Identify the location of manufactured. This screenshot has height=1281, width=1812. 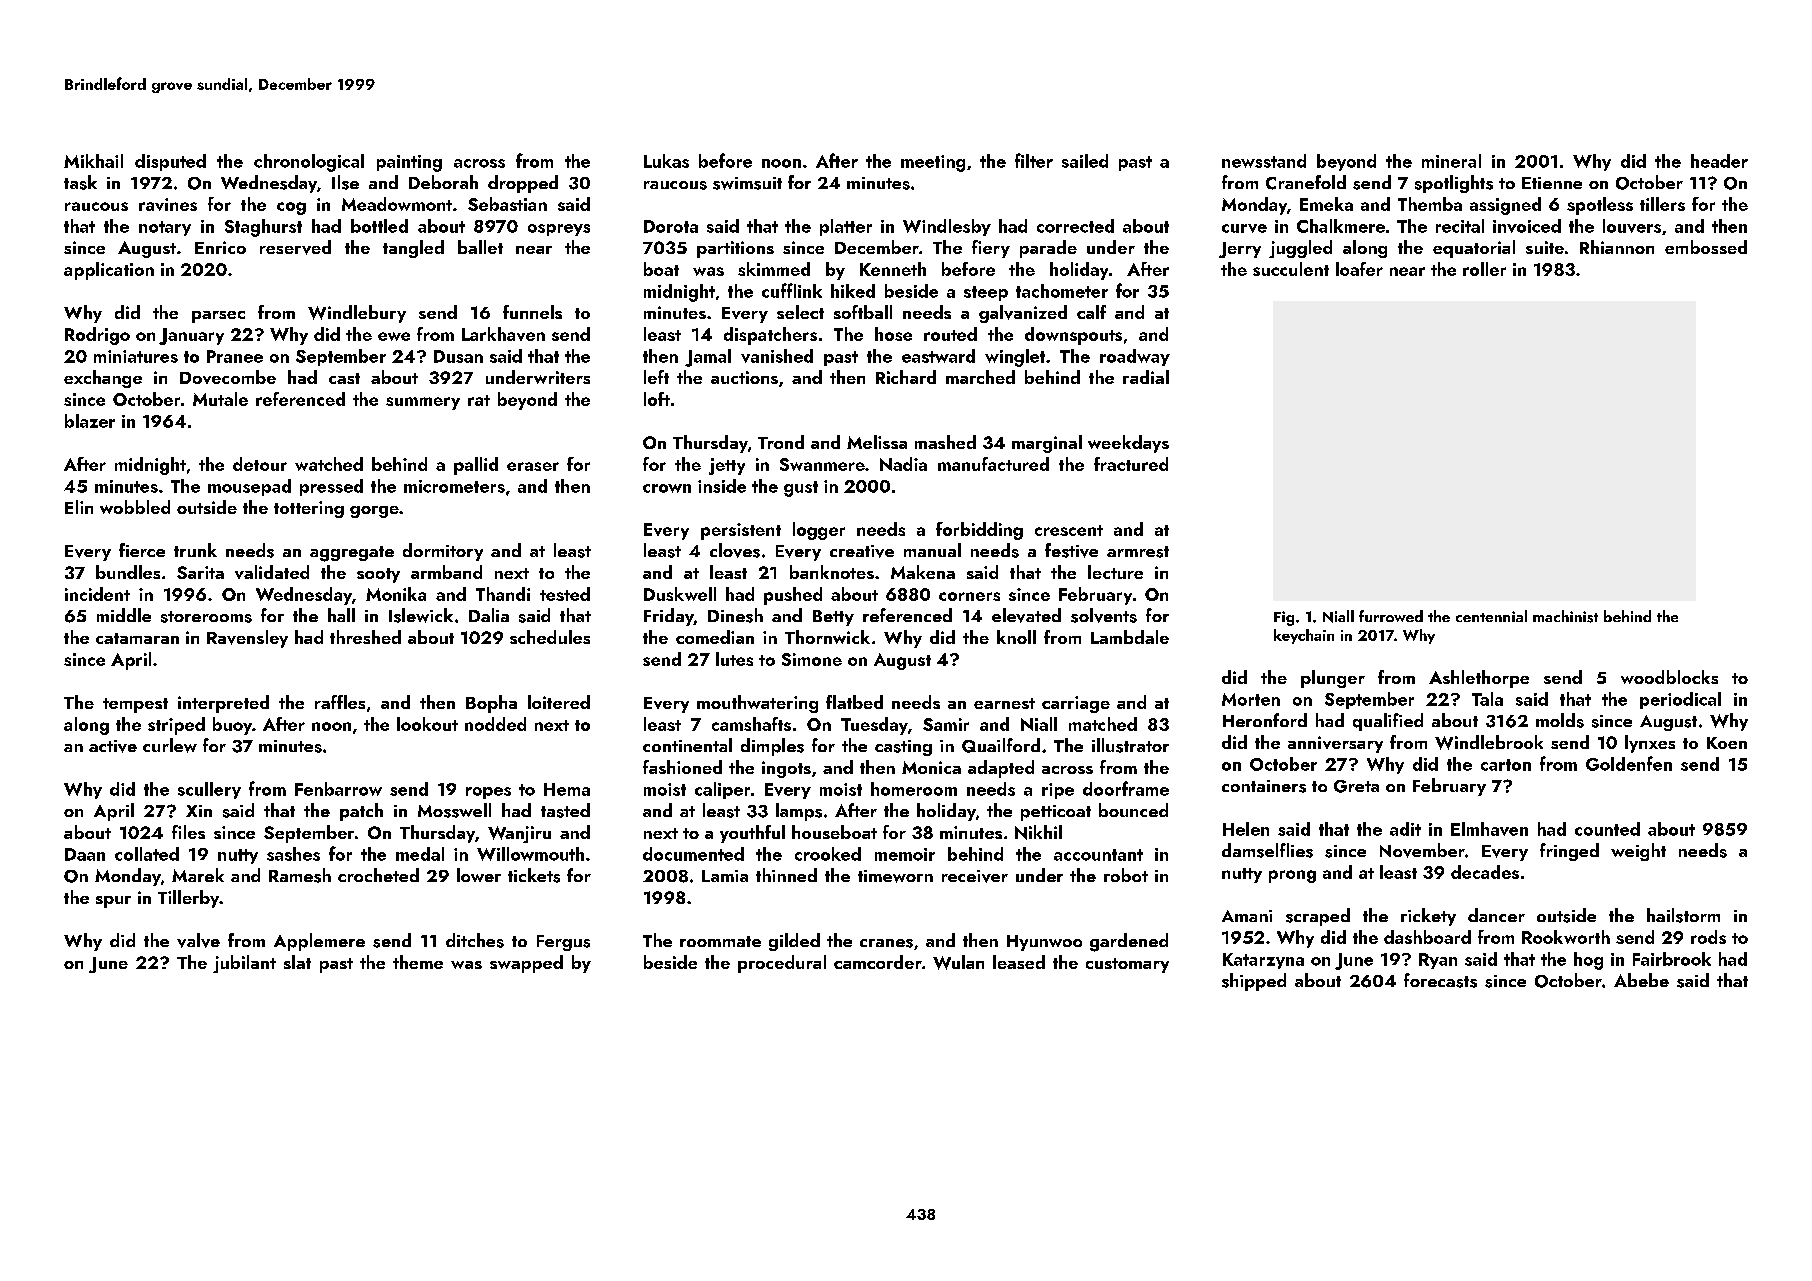
(993, 464).
